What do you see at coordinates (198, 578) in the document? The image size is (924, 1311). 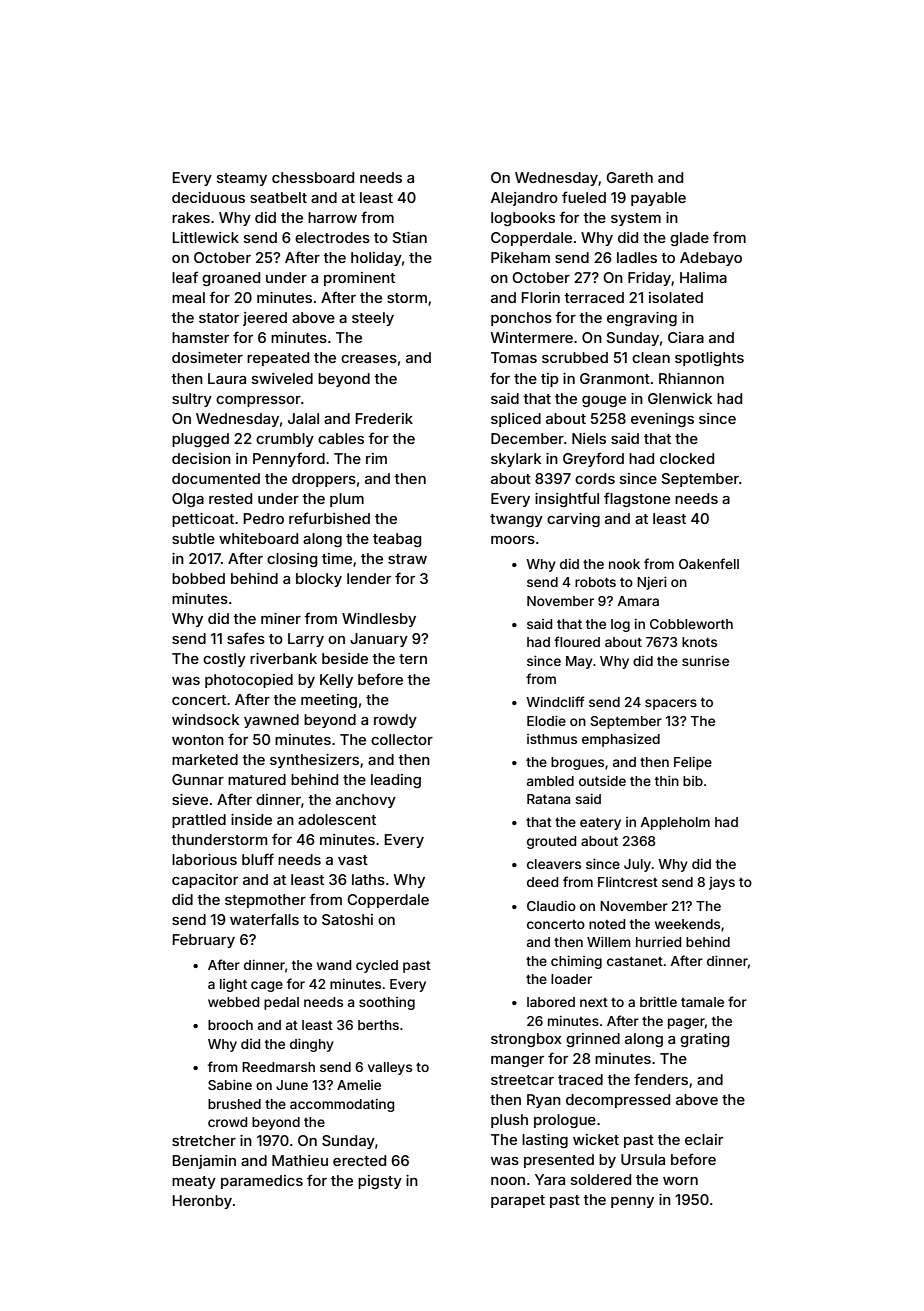 I see `bobbed` at bounding box center [198, 578].
